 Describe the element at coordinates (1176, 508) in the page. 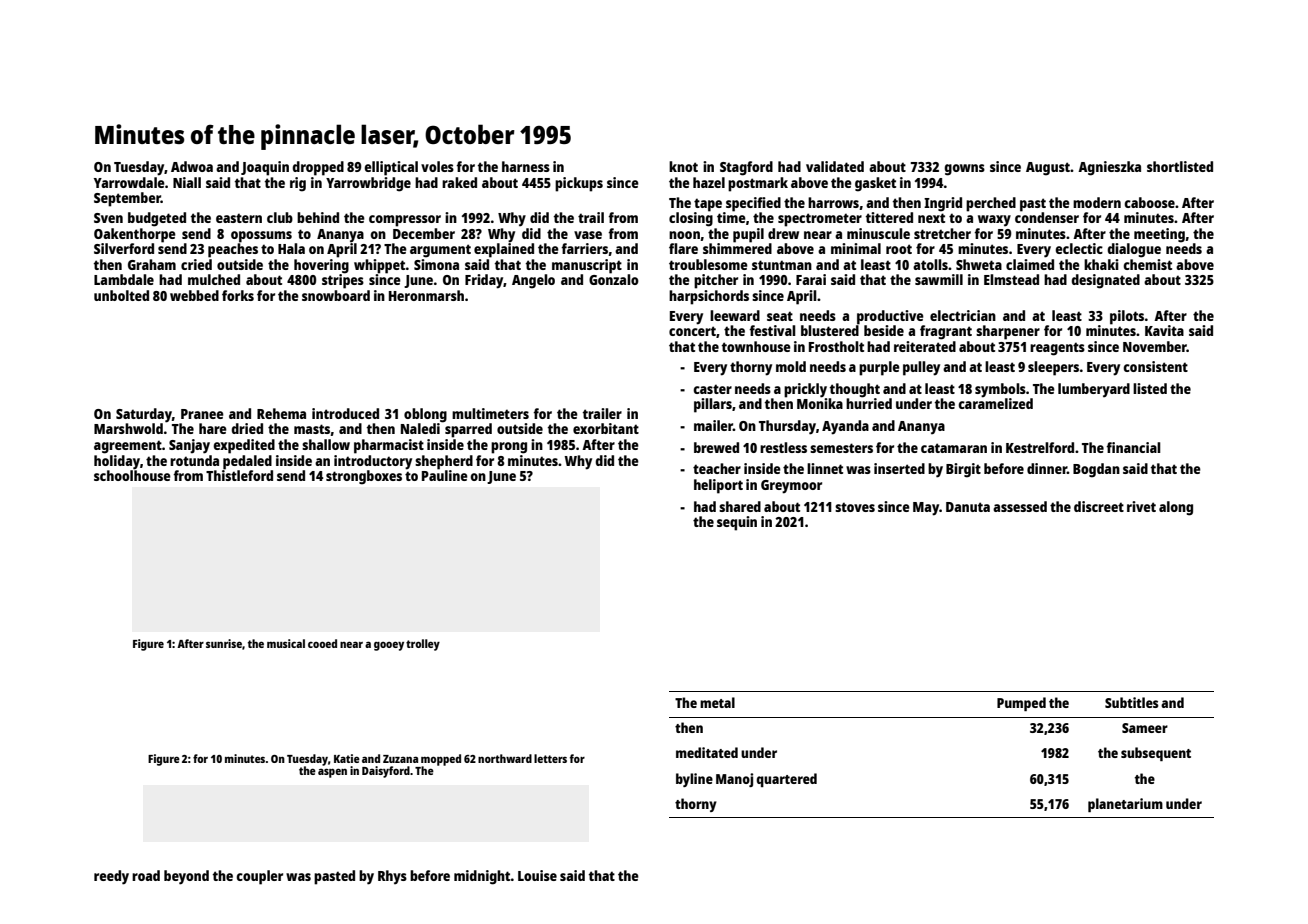

I see `along` at that location.
